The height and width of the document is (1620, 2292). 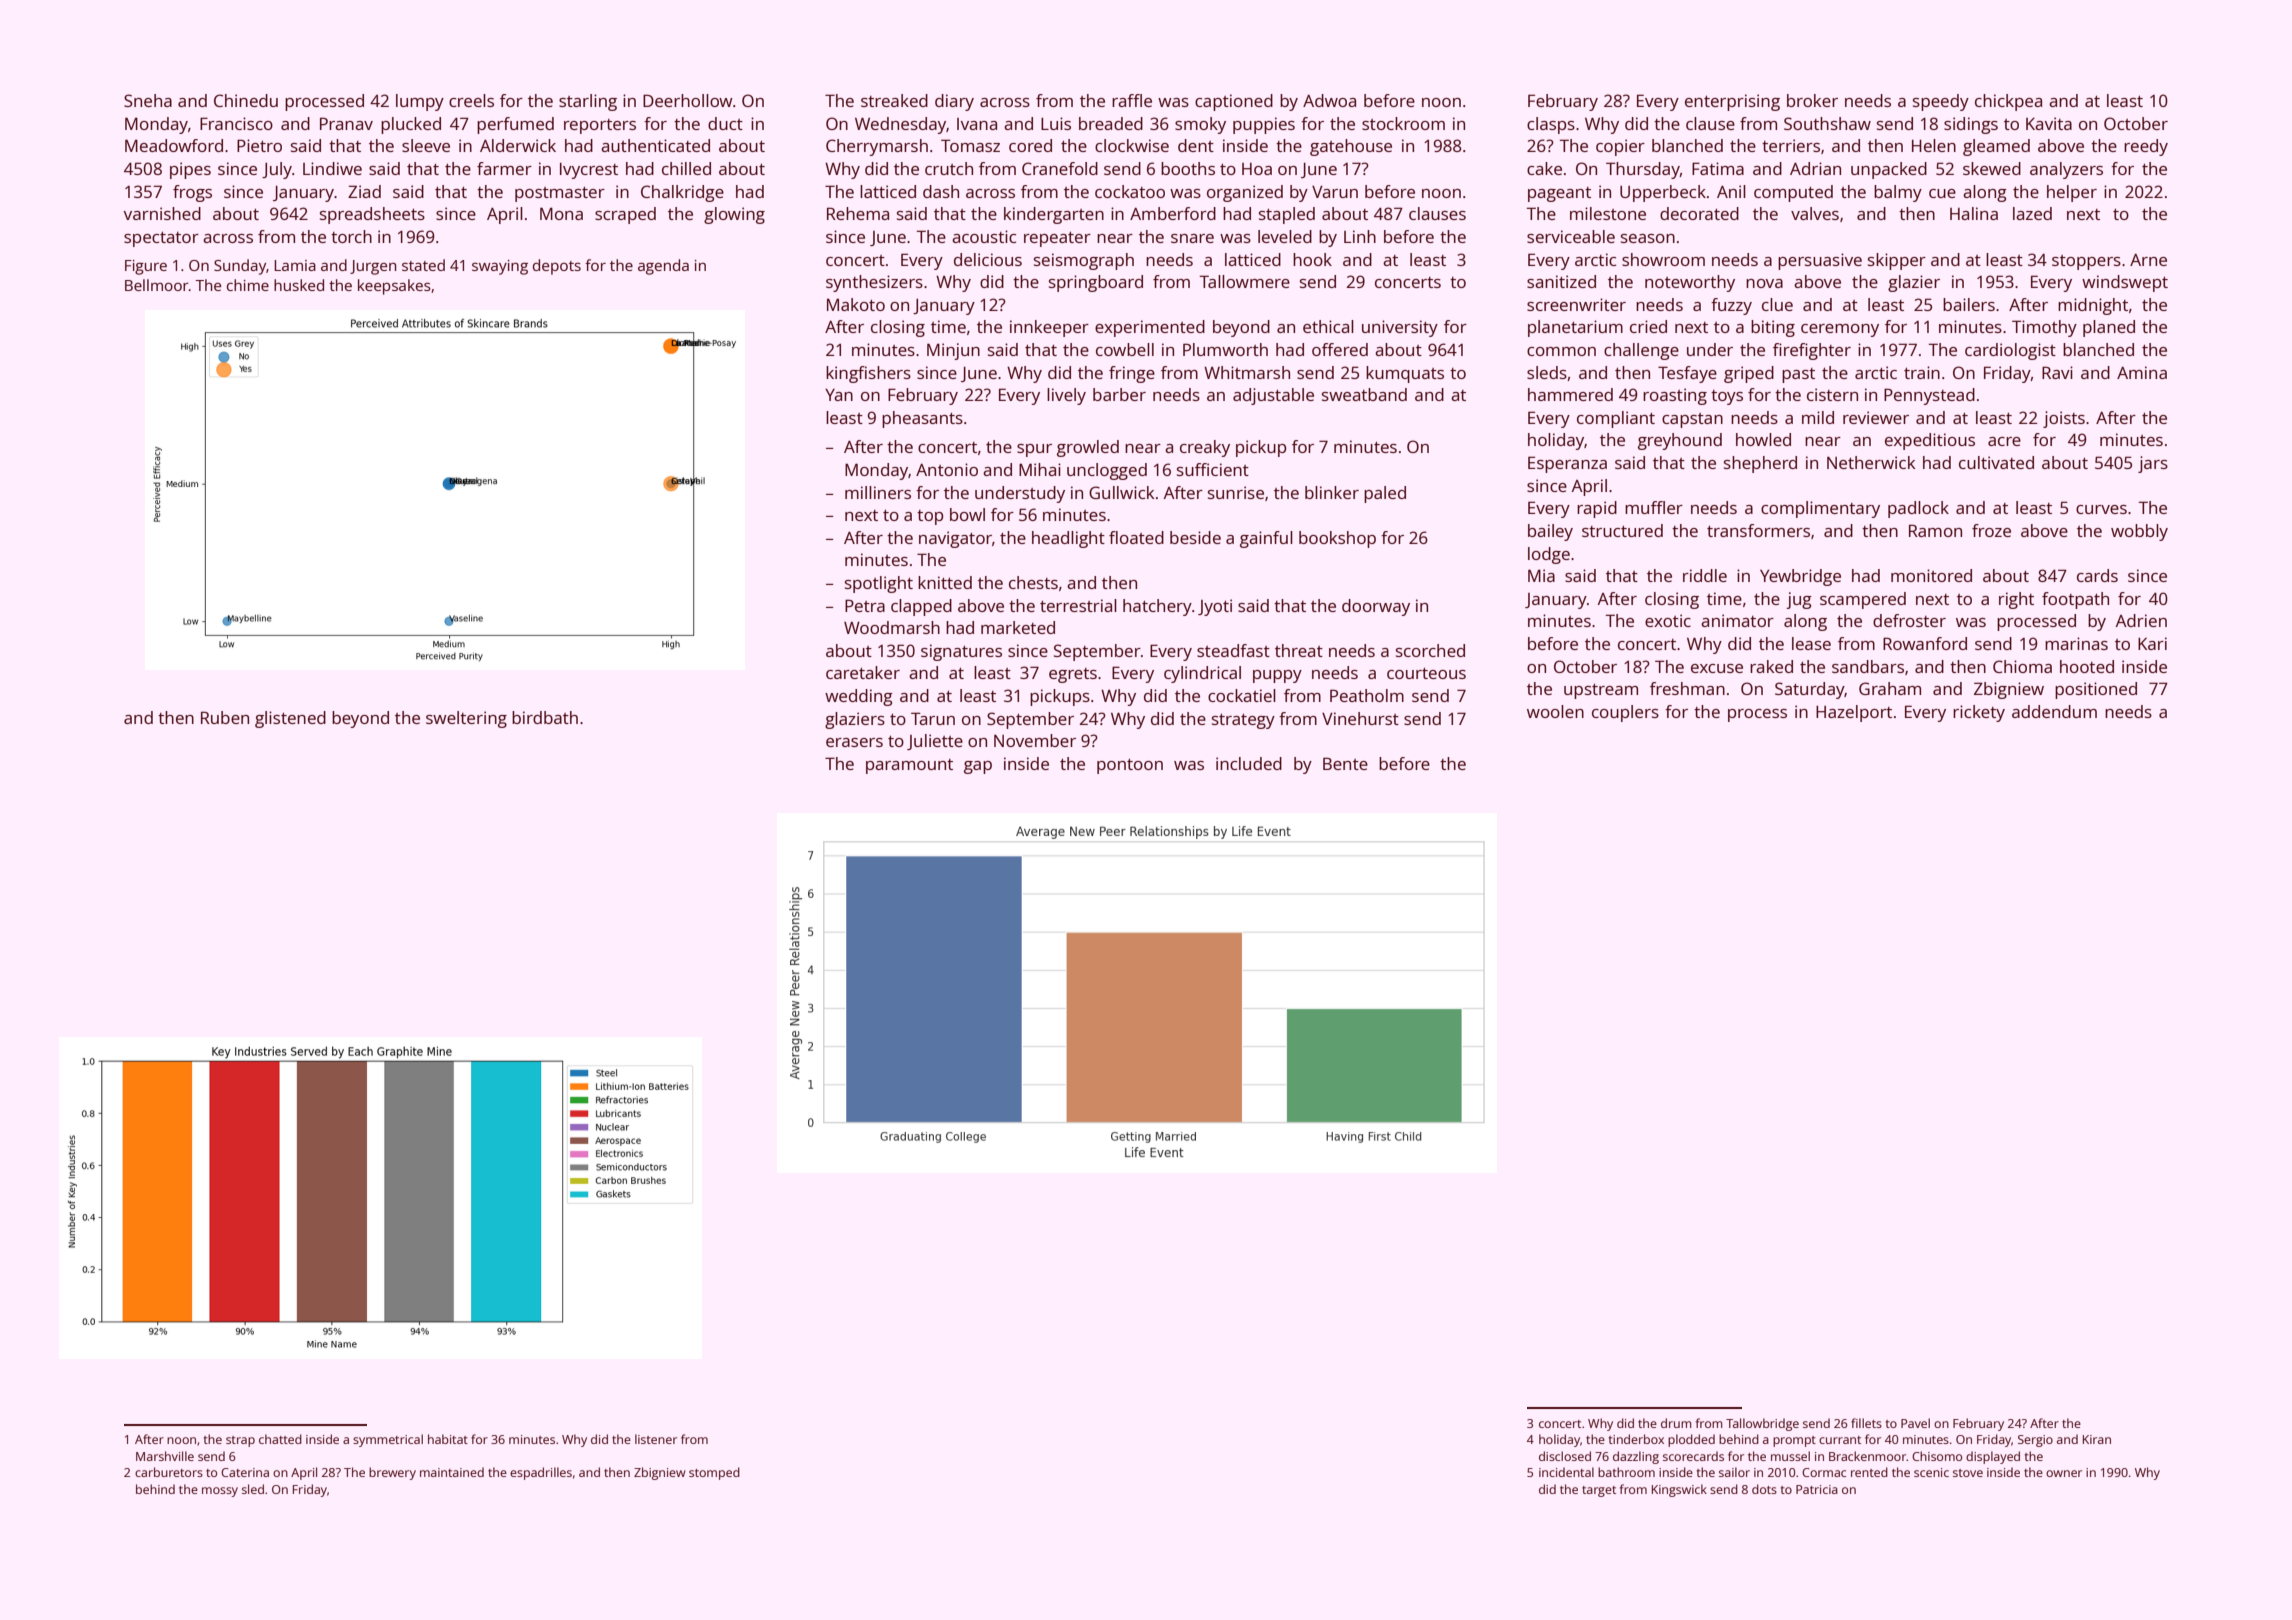 I want to click on keepsakes, so click(x=394, y=287).
